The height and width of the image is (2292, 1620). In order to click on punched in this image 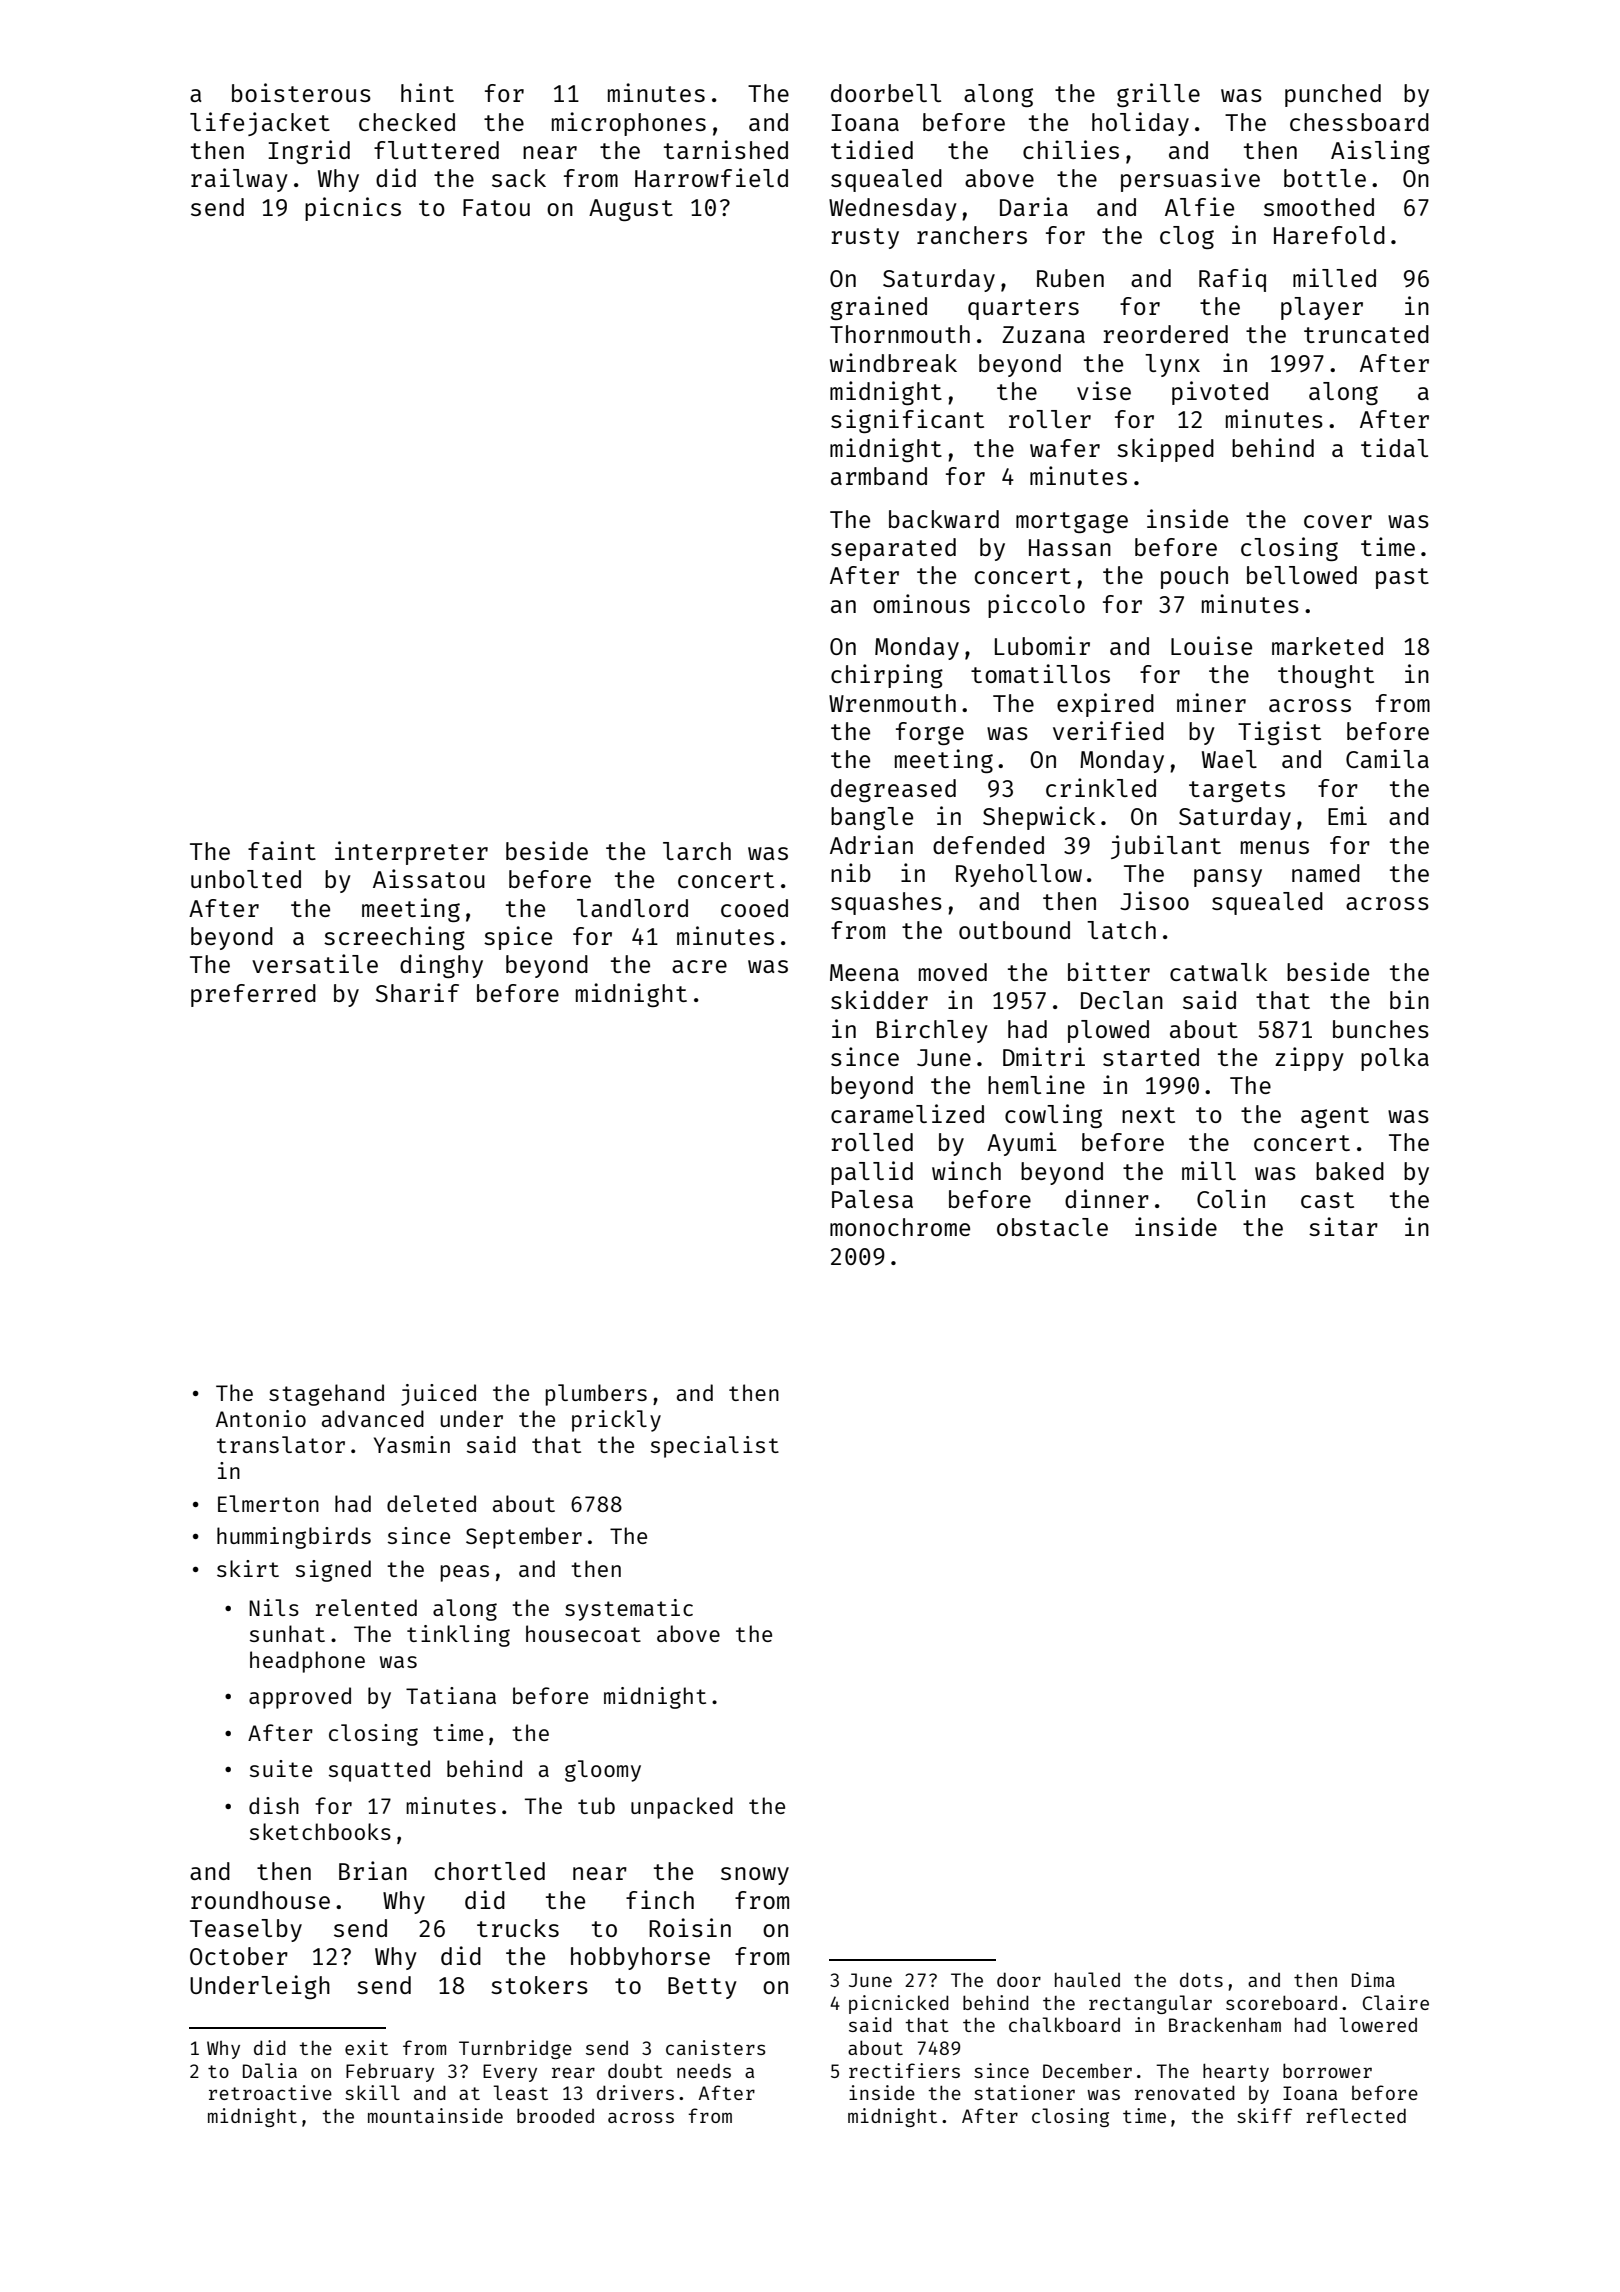, I will do `click(1333, 95)`.
